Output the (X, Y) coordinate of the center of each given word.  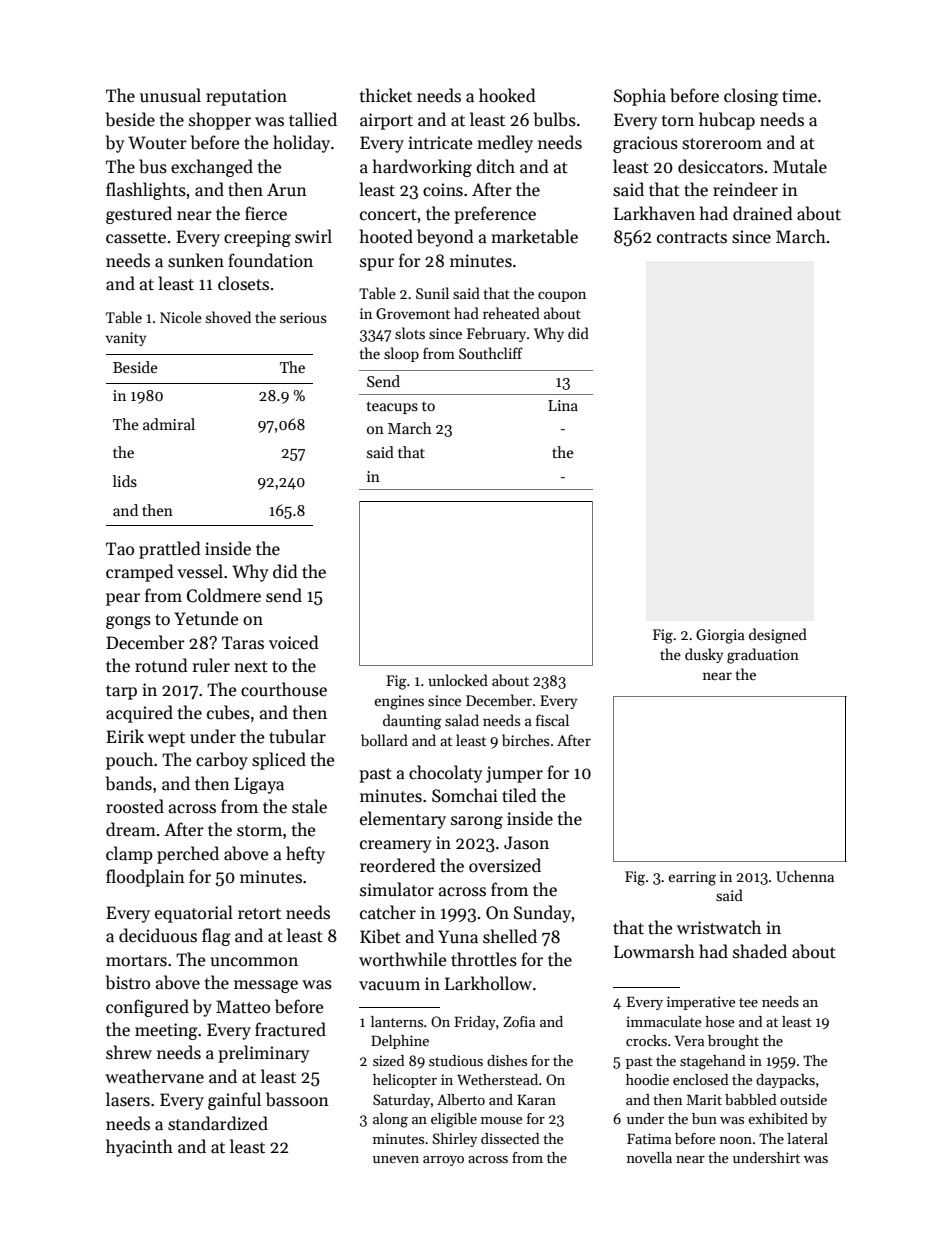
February (496, 334)
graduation (763, 656)
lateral (807, 1138)
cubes (228, 712)
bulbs (555, 119)
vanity (125, 339)
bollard (384, 740)
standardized (218, 1123)
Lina (563, 405)
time (799, 96)
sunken (196, 260)
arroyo (443, 1161)
